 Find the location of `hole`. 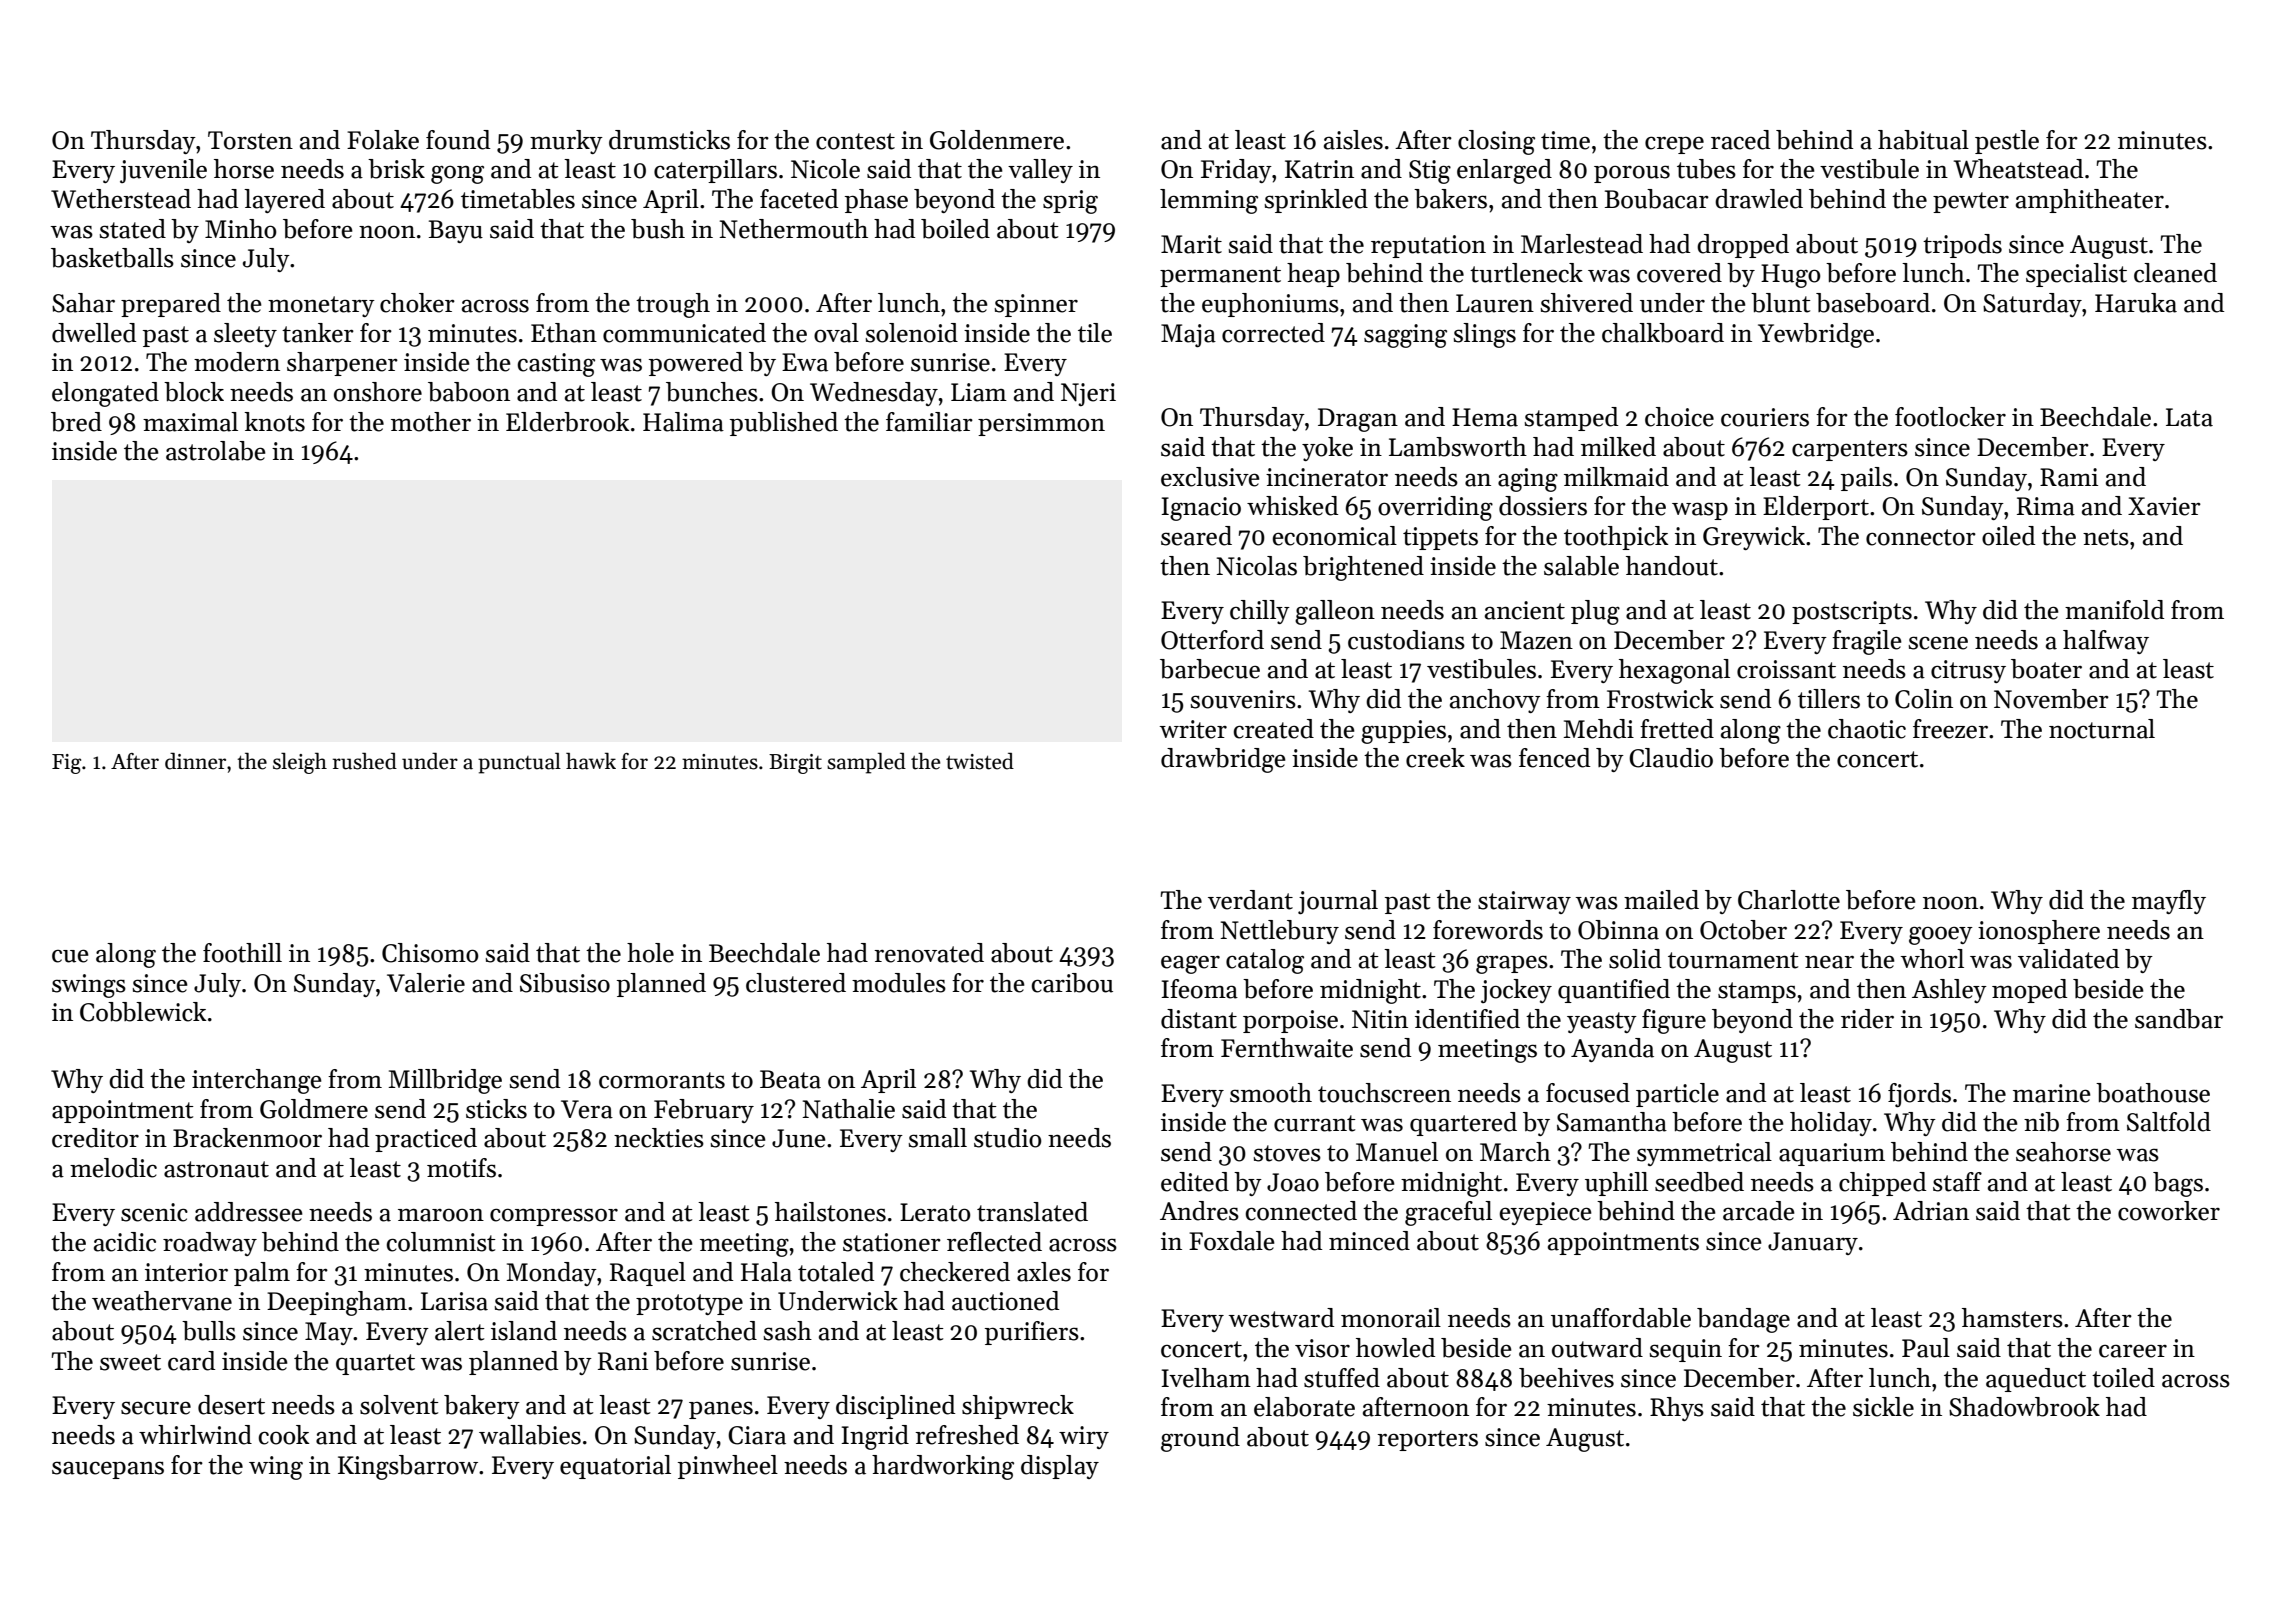

hole is located at coordinates (650, 953).
